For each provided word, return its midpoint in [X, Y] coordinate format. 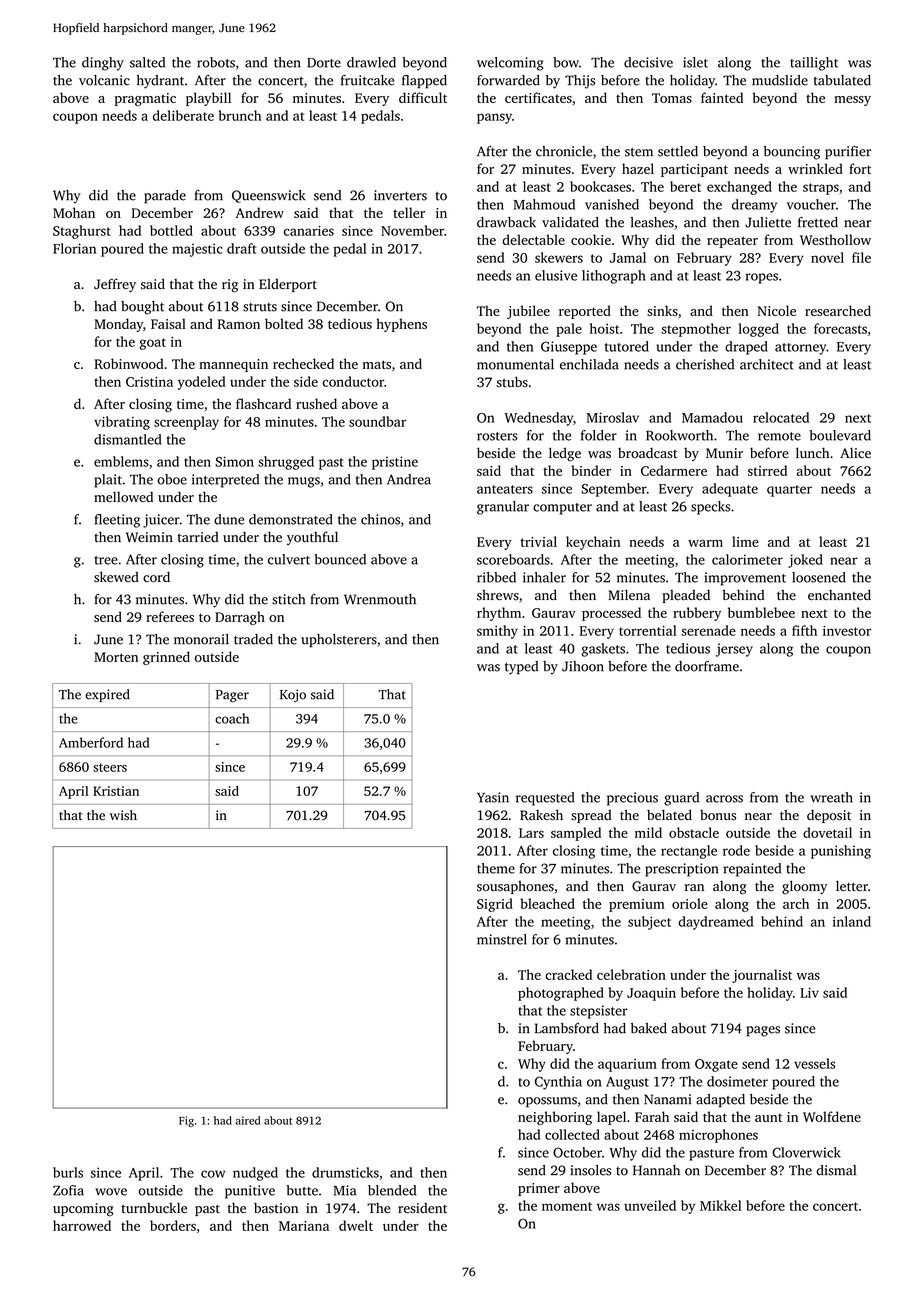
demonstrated [291, 519]
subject [649, 923]
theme [496, 868]
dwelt [356, 1225]
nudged [255, 1174]
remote [779, 436]
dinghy [103, 64]
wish [123, 815]
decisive [648, 62]
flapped [424, 82]
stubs [512, 382]
